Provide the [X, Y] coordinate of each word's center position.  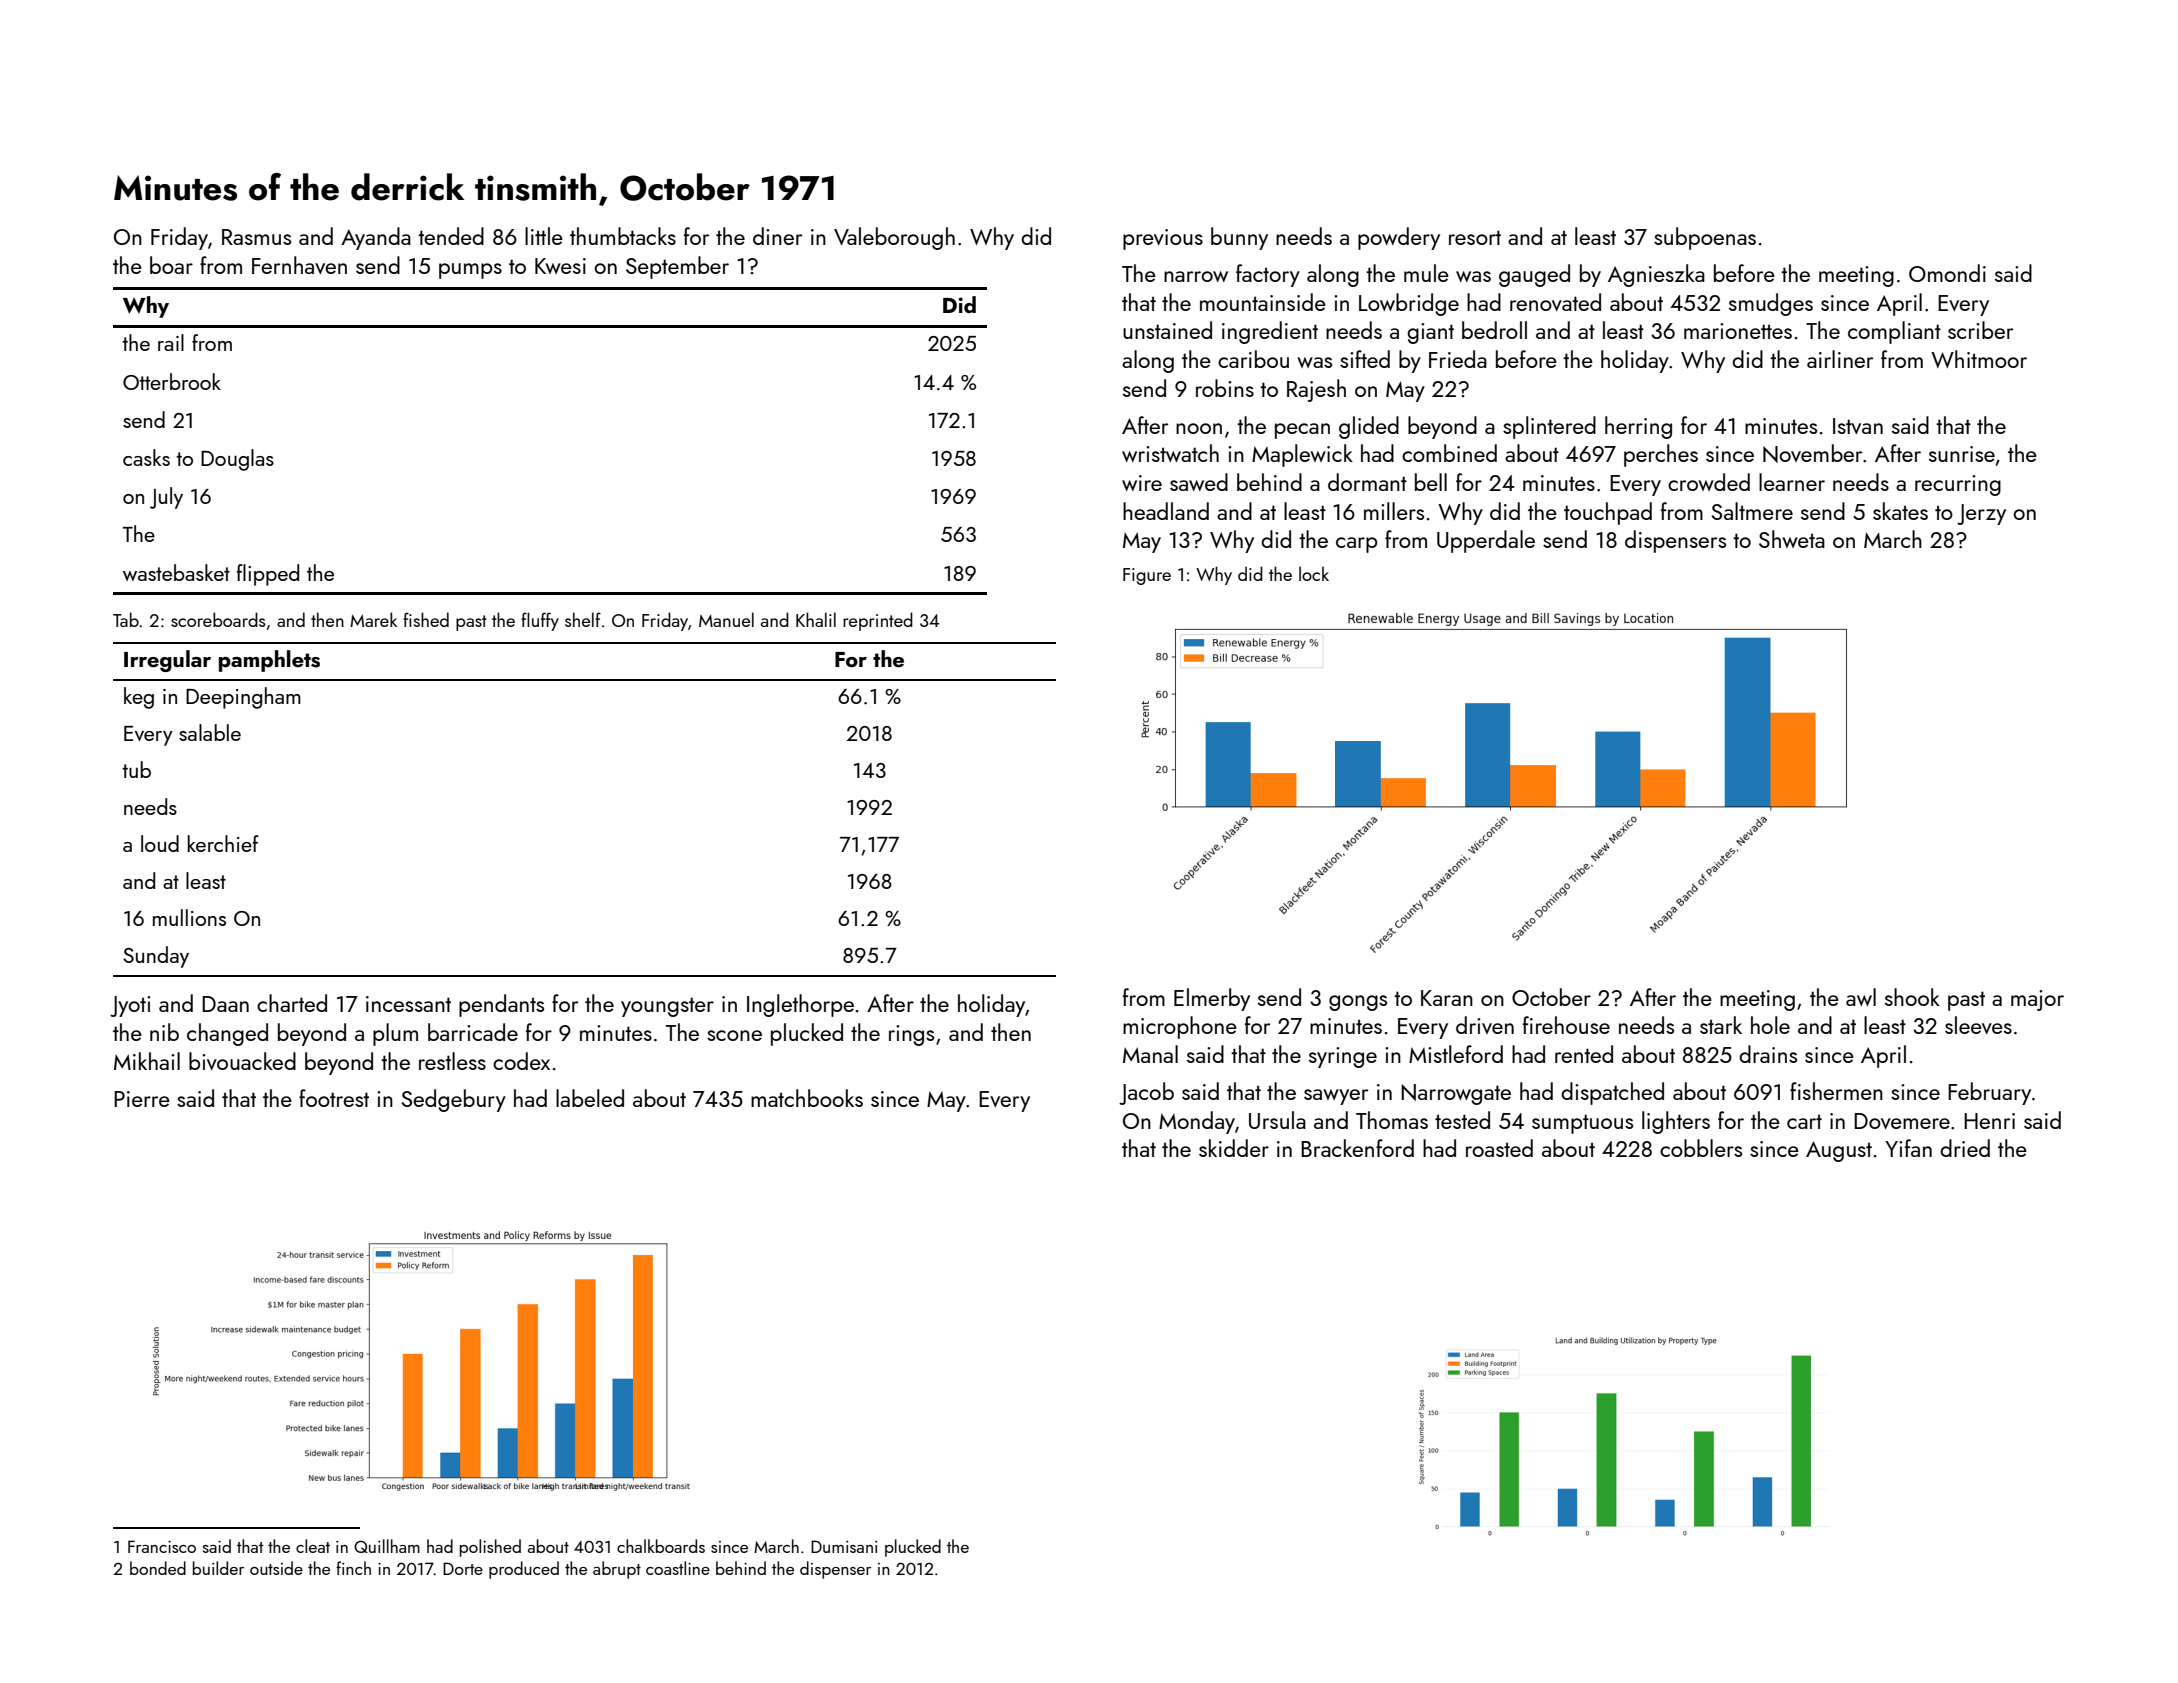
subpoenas [1705, 238]
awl [1861, 997]
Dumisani [844, 1546]
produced [524, 1570]
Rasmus [256, 237]
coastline [678, 1568]
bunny [1239, 238]
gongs [1358, 1003]
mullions [189, 917]
